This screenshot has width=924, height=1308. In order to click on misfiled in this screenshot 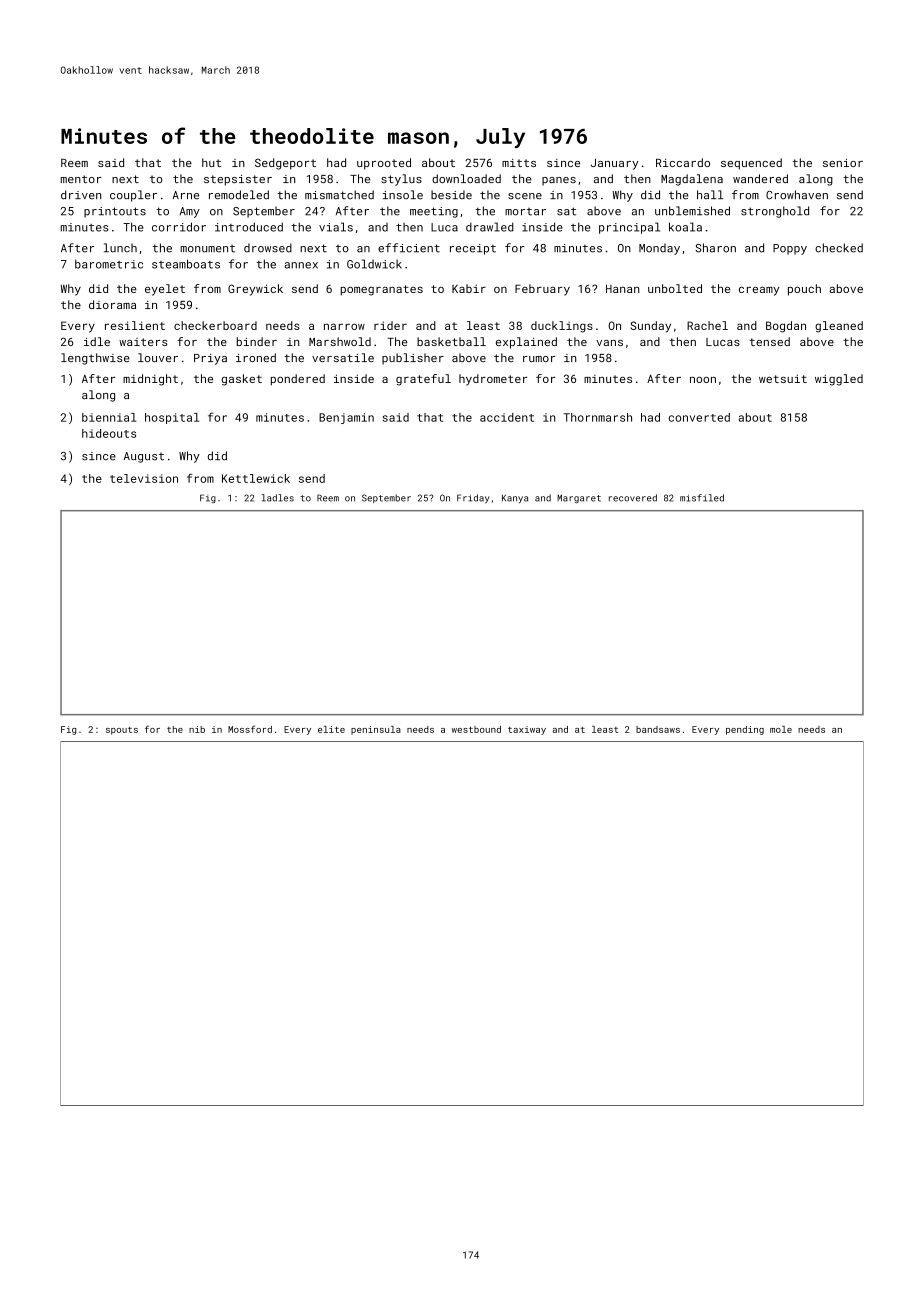, I will do `click(702, 498)`.
